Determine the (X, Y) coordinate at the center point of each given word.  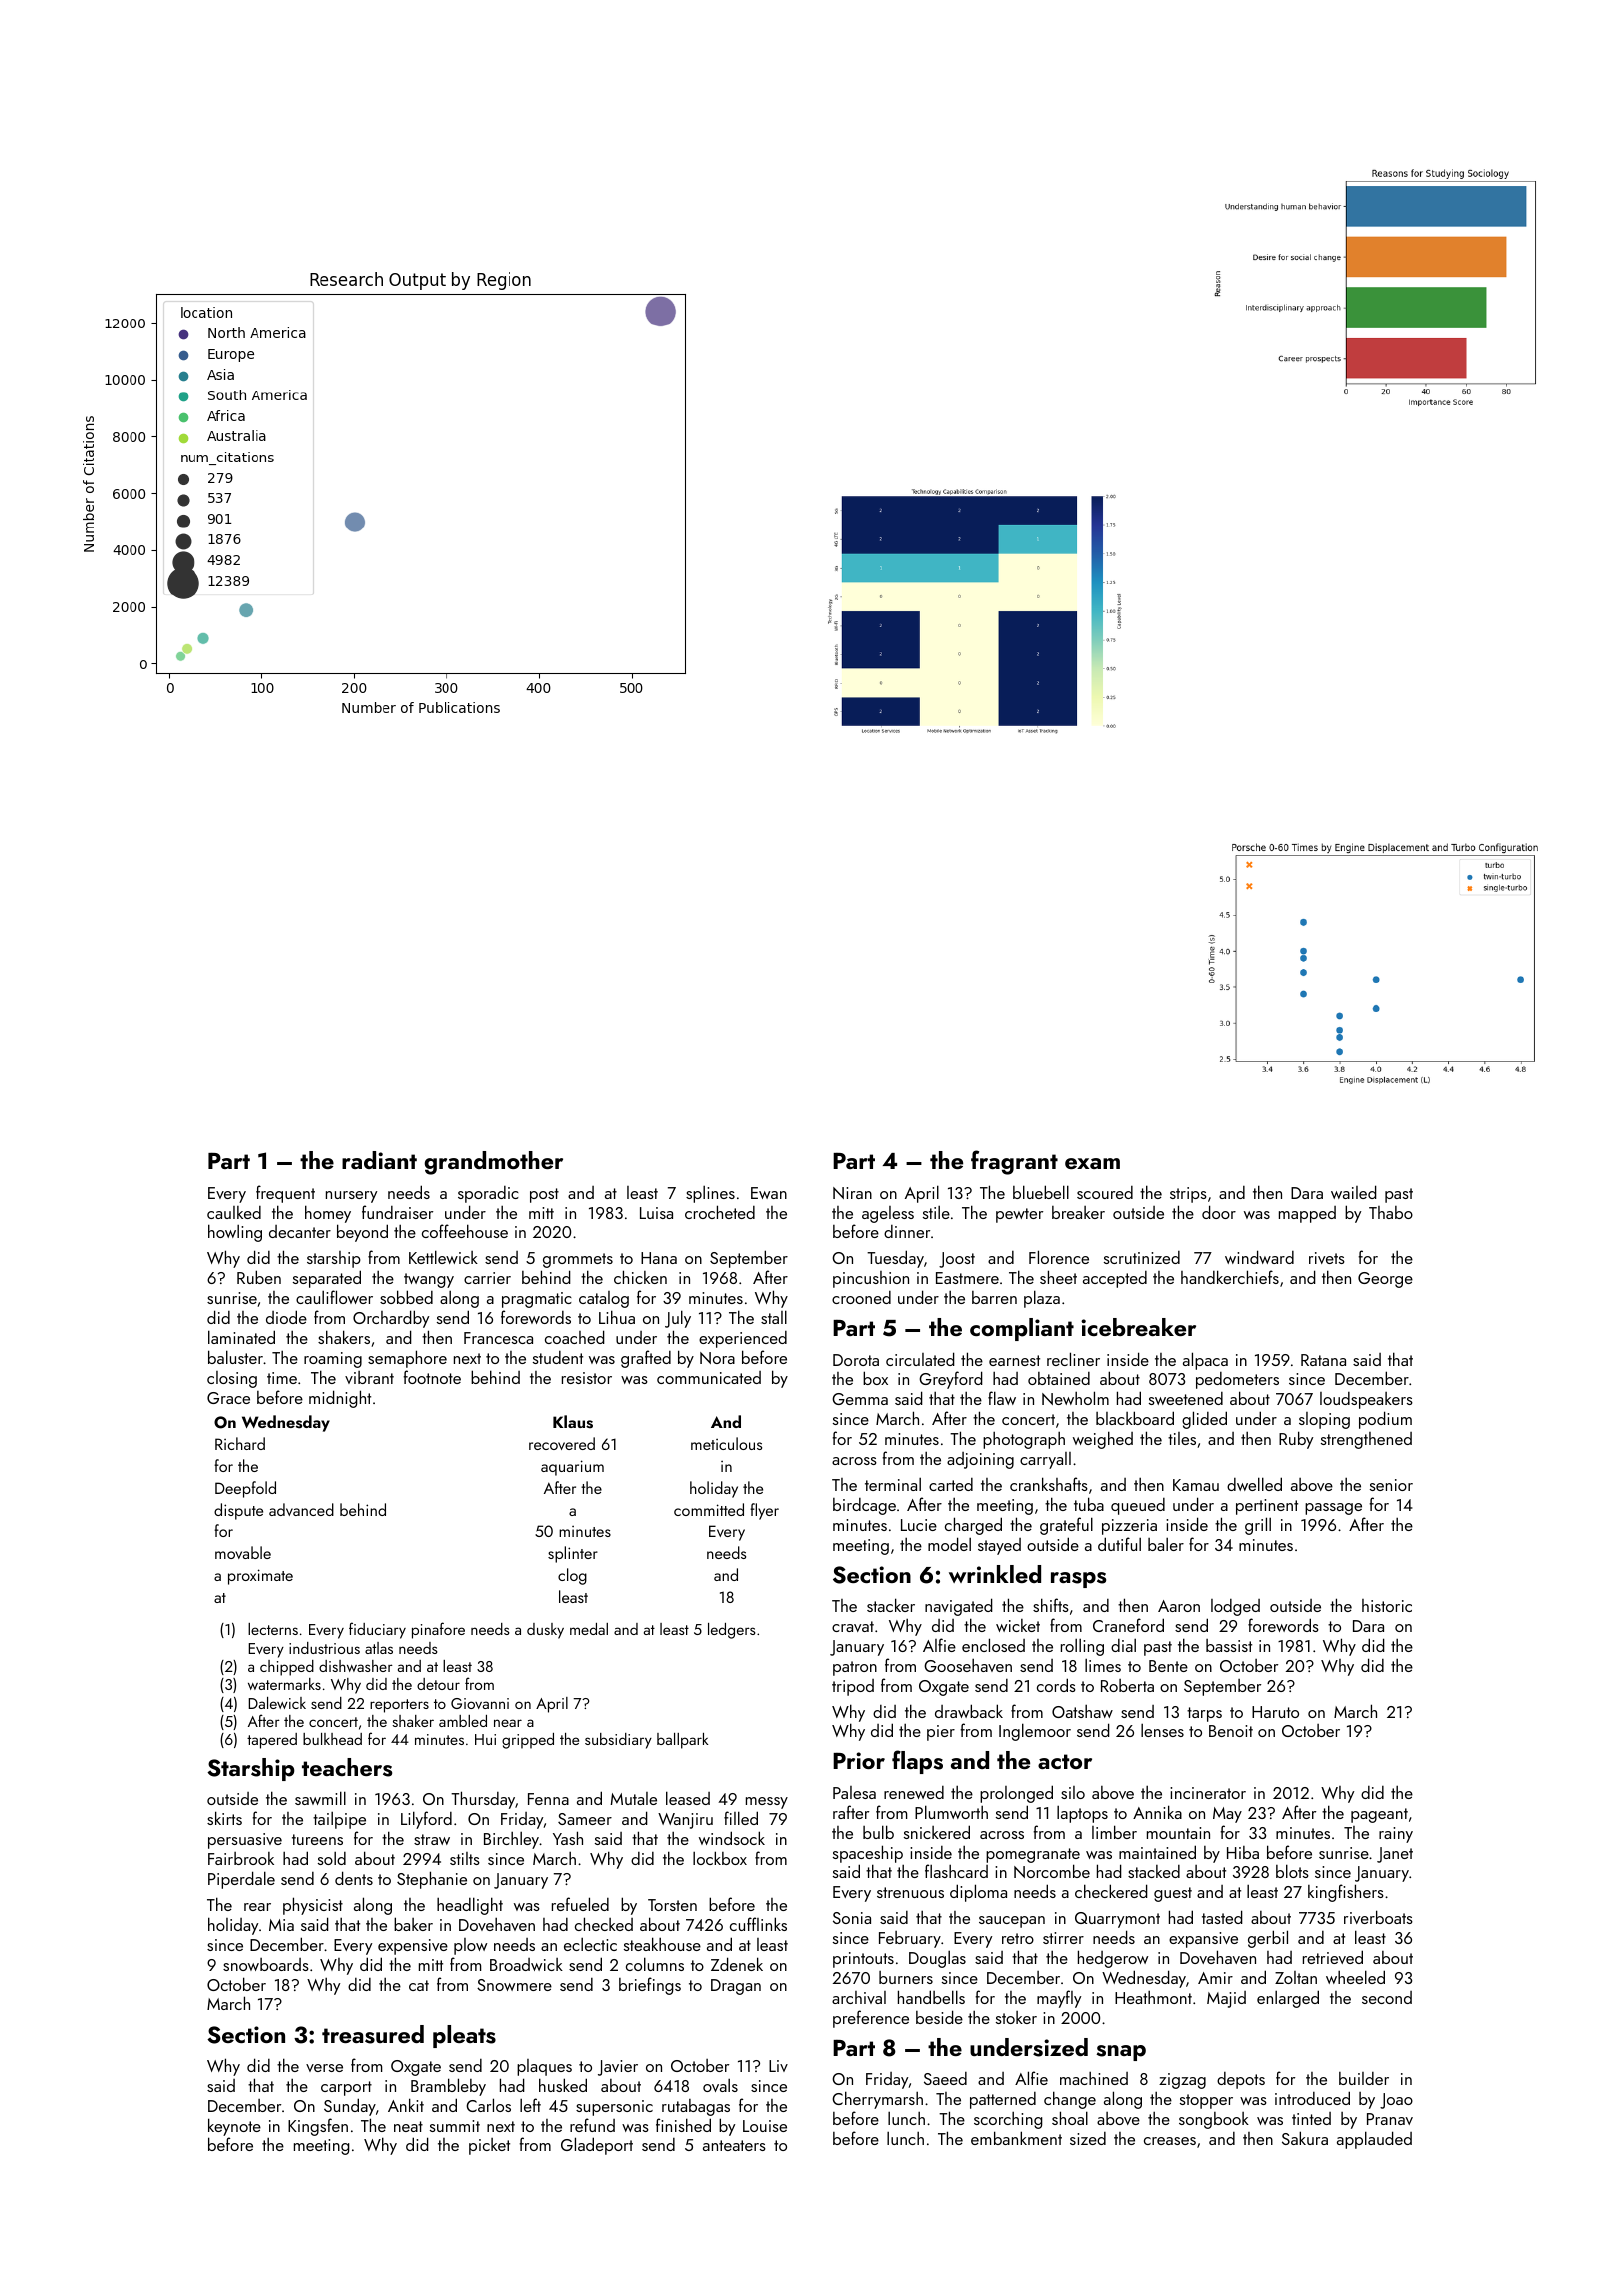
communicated (709, 1377)
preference (871, 2019)
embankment (1016, 2138)
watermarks (284, 1684)
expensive (413, 1947)
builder (1364, 2078)
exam (1092, 1163)
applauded (1374, 2140)
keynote (234, 2127)
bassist (1229, 1645)
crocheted (720, 1212)
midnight (340, 1399)
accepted (1115, 1279)
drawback (969, 1711)
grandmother (493, 1163)
